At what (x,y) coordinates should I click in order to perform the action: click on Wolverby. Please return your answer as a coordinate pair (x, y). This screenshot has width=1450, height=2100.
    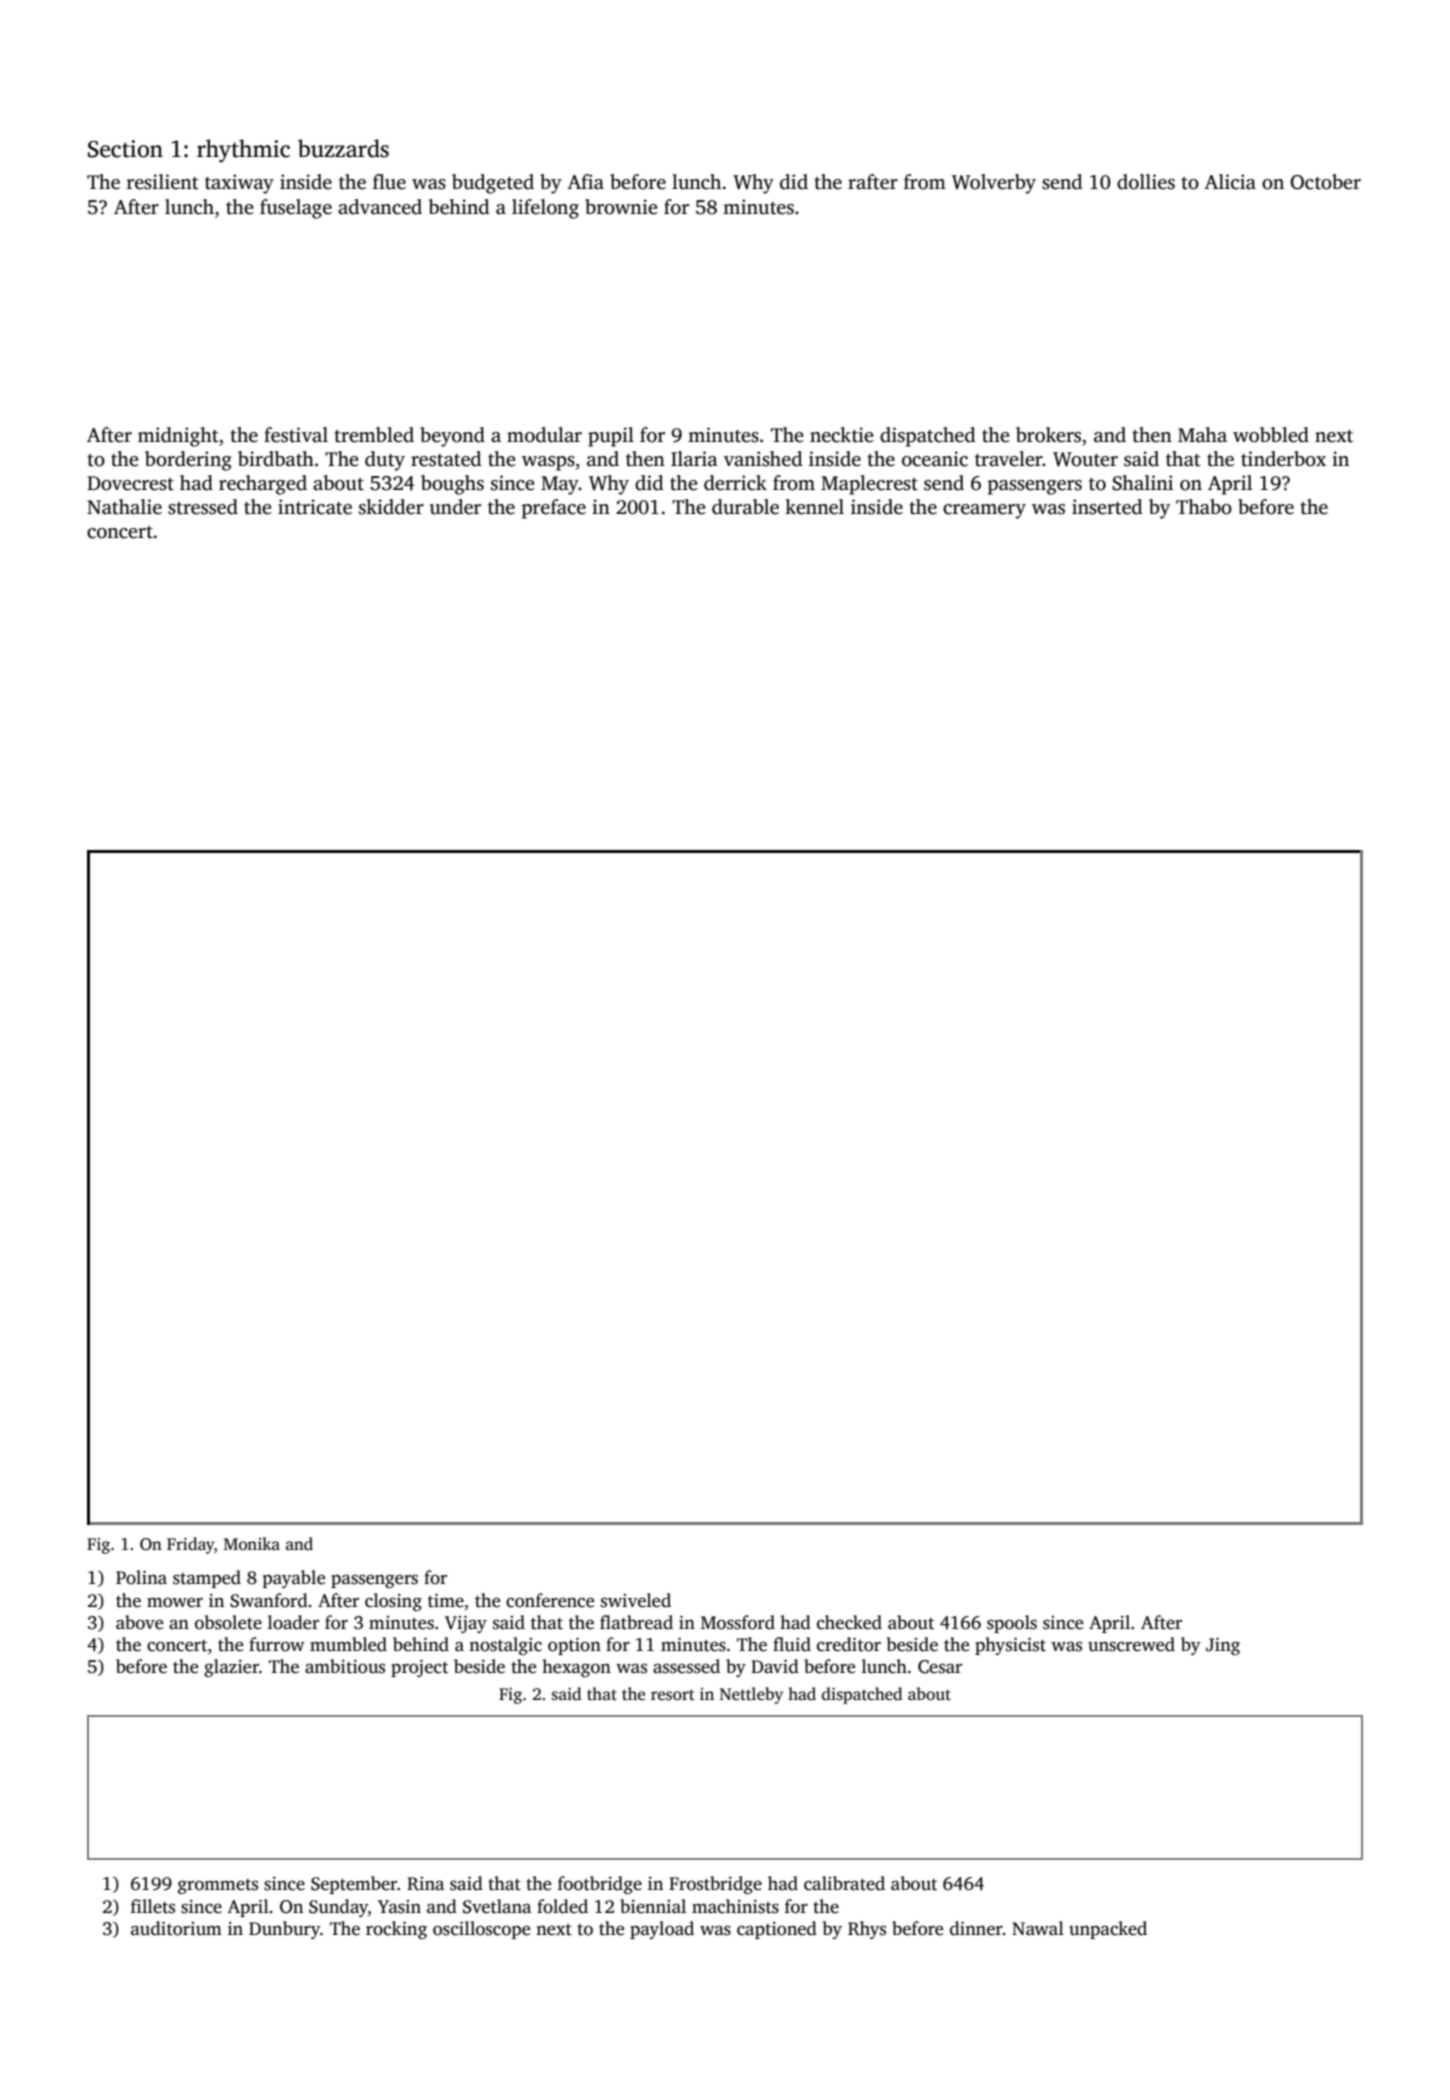
    Looking at the image, I should click on (994, 184).
